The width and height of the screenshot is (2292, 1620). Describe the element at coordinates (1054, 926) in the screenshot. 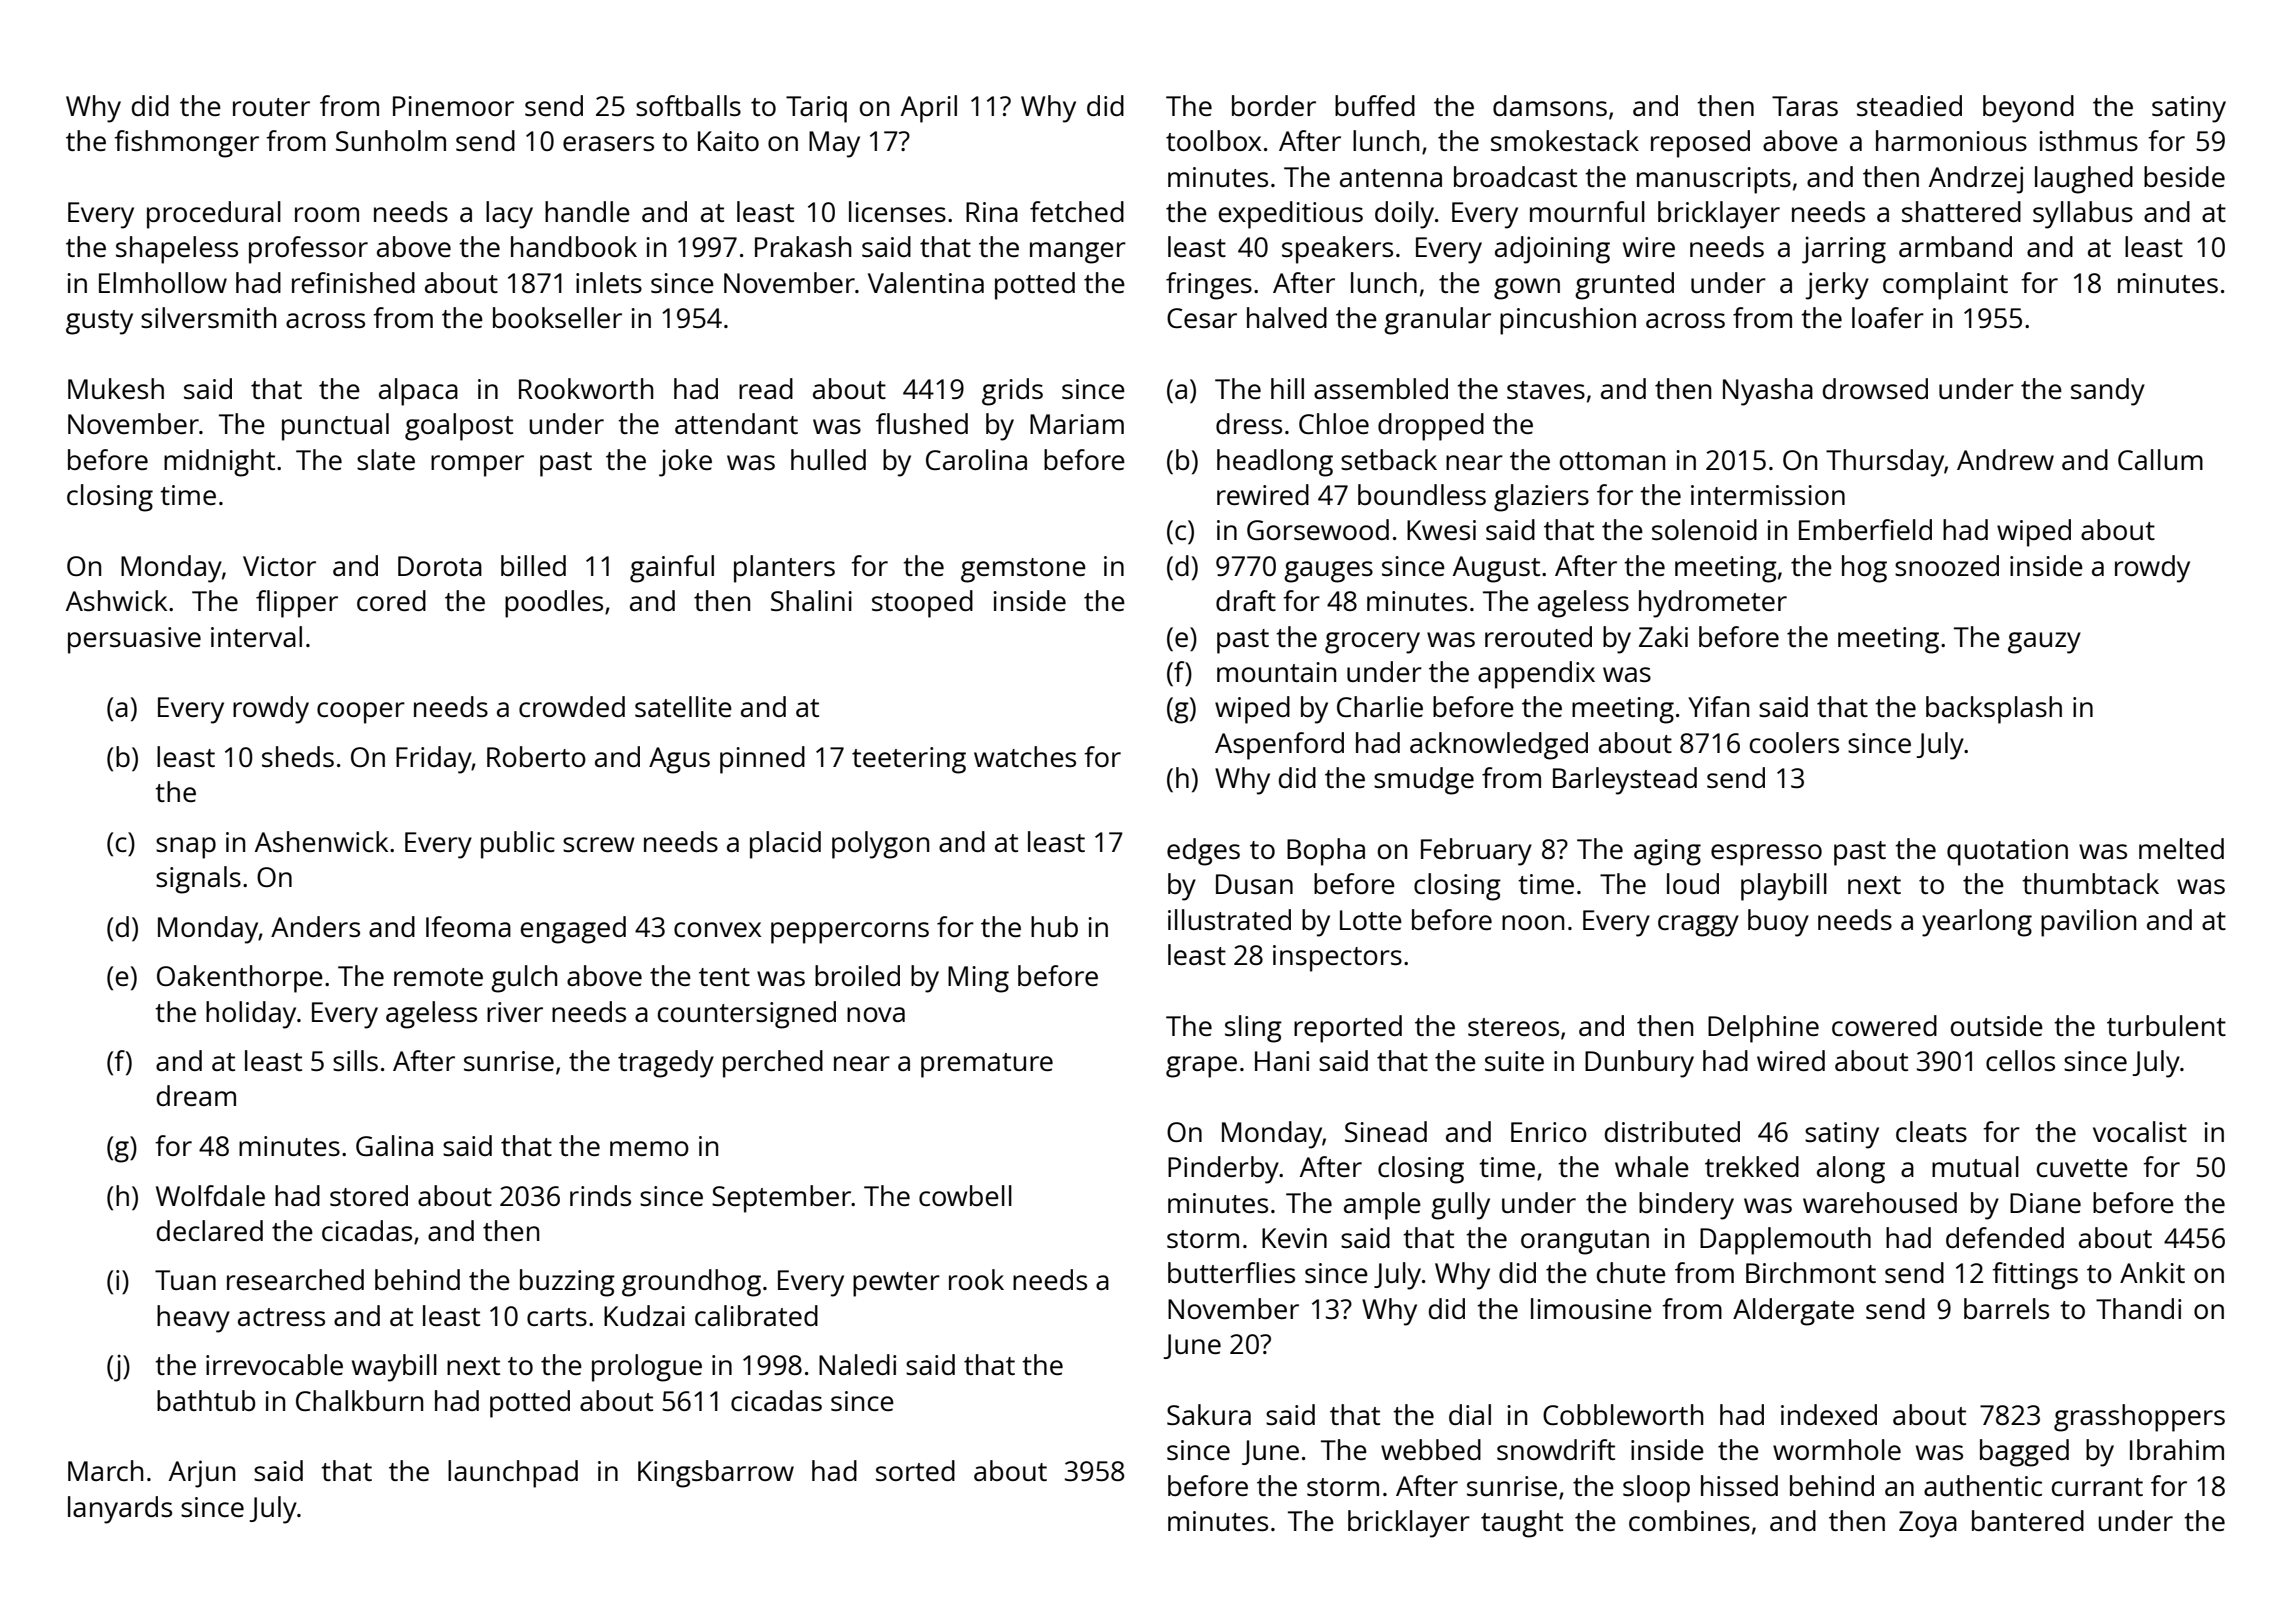

I see `hub` at that location.
